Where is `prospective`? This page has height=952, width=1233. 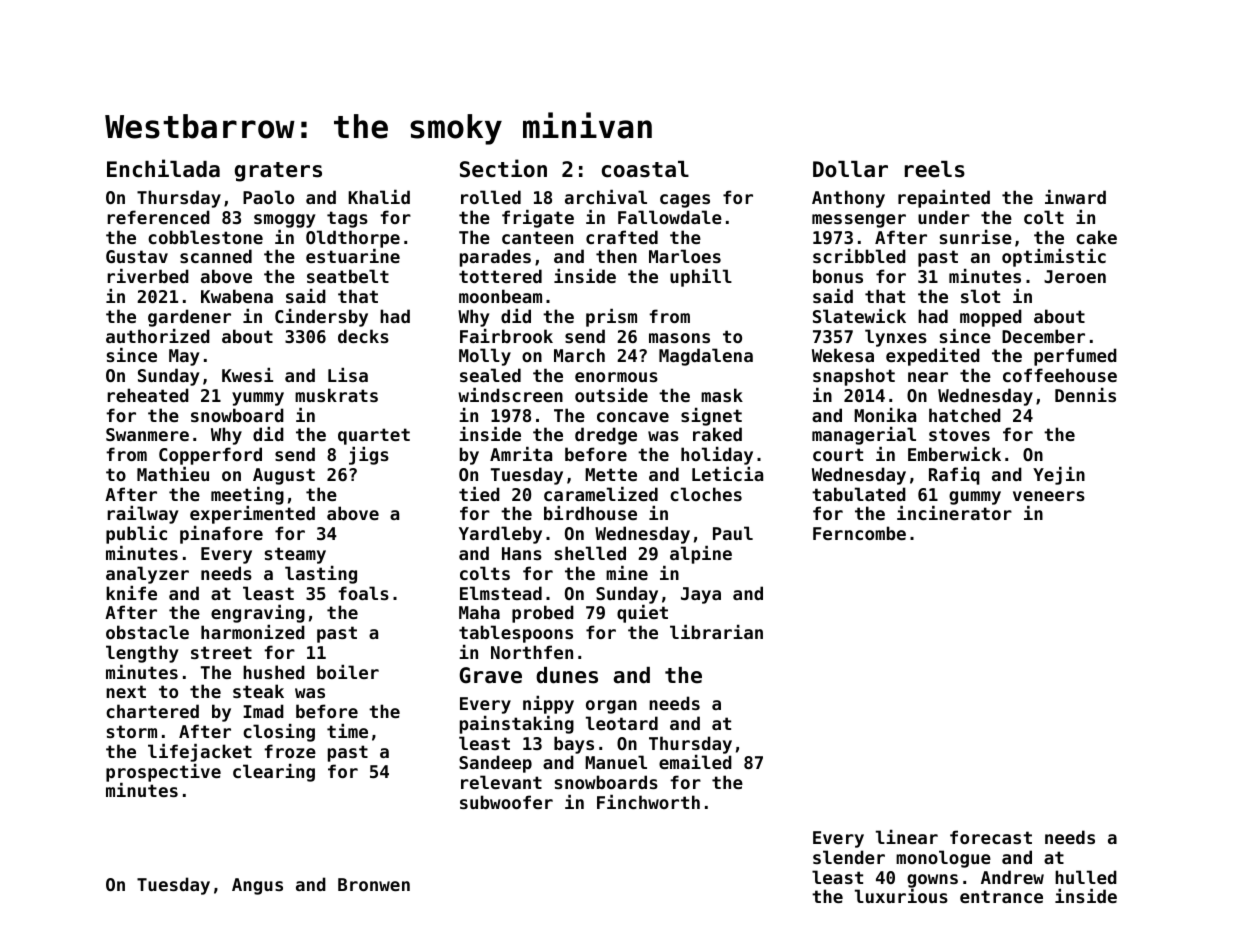
prospective is located at coordinates (163, 773).
